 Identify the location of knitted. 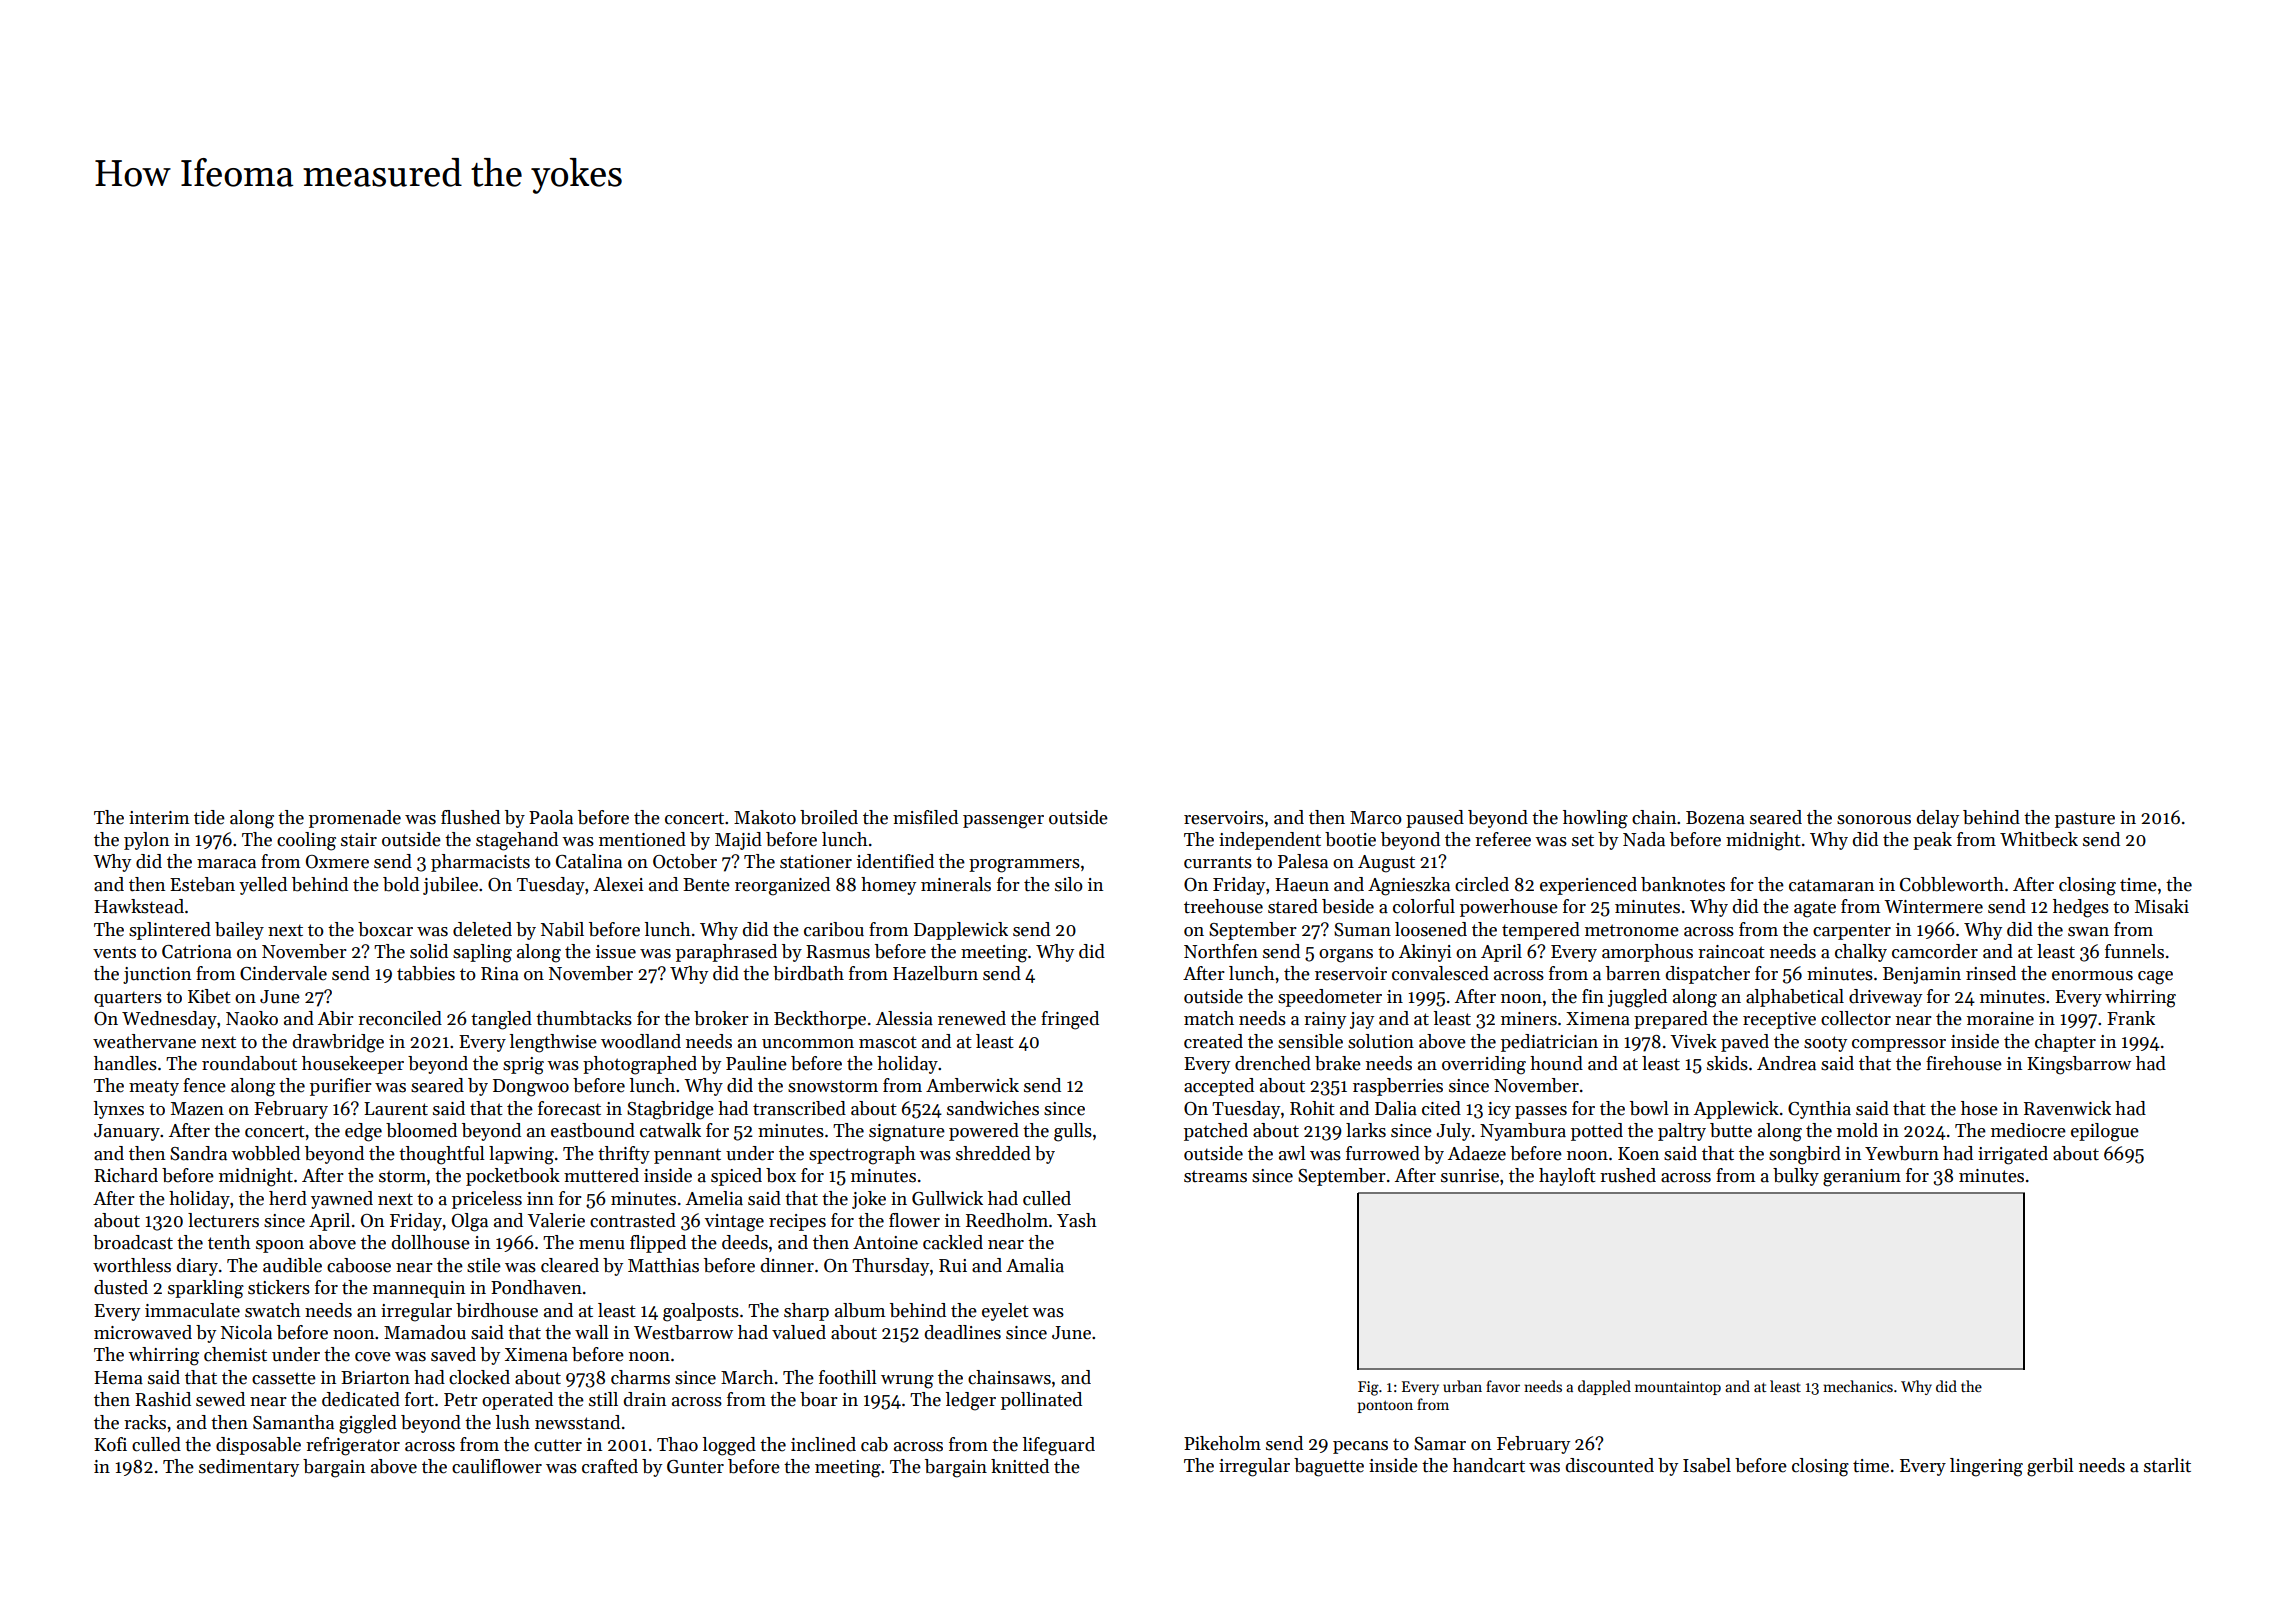
(1020, 1466).
